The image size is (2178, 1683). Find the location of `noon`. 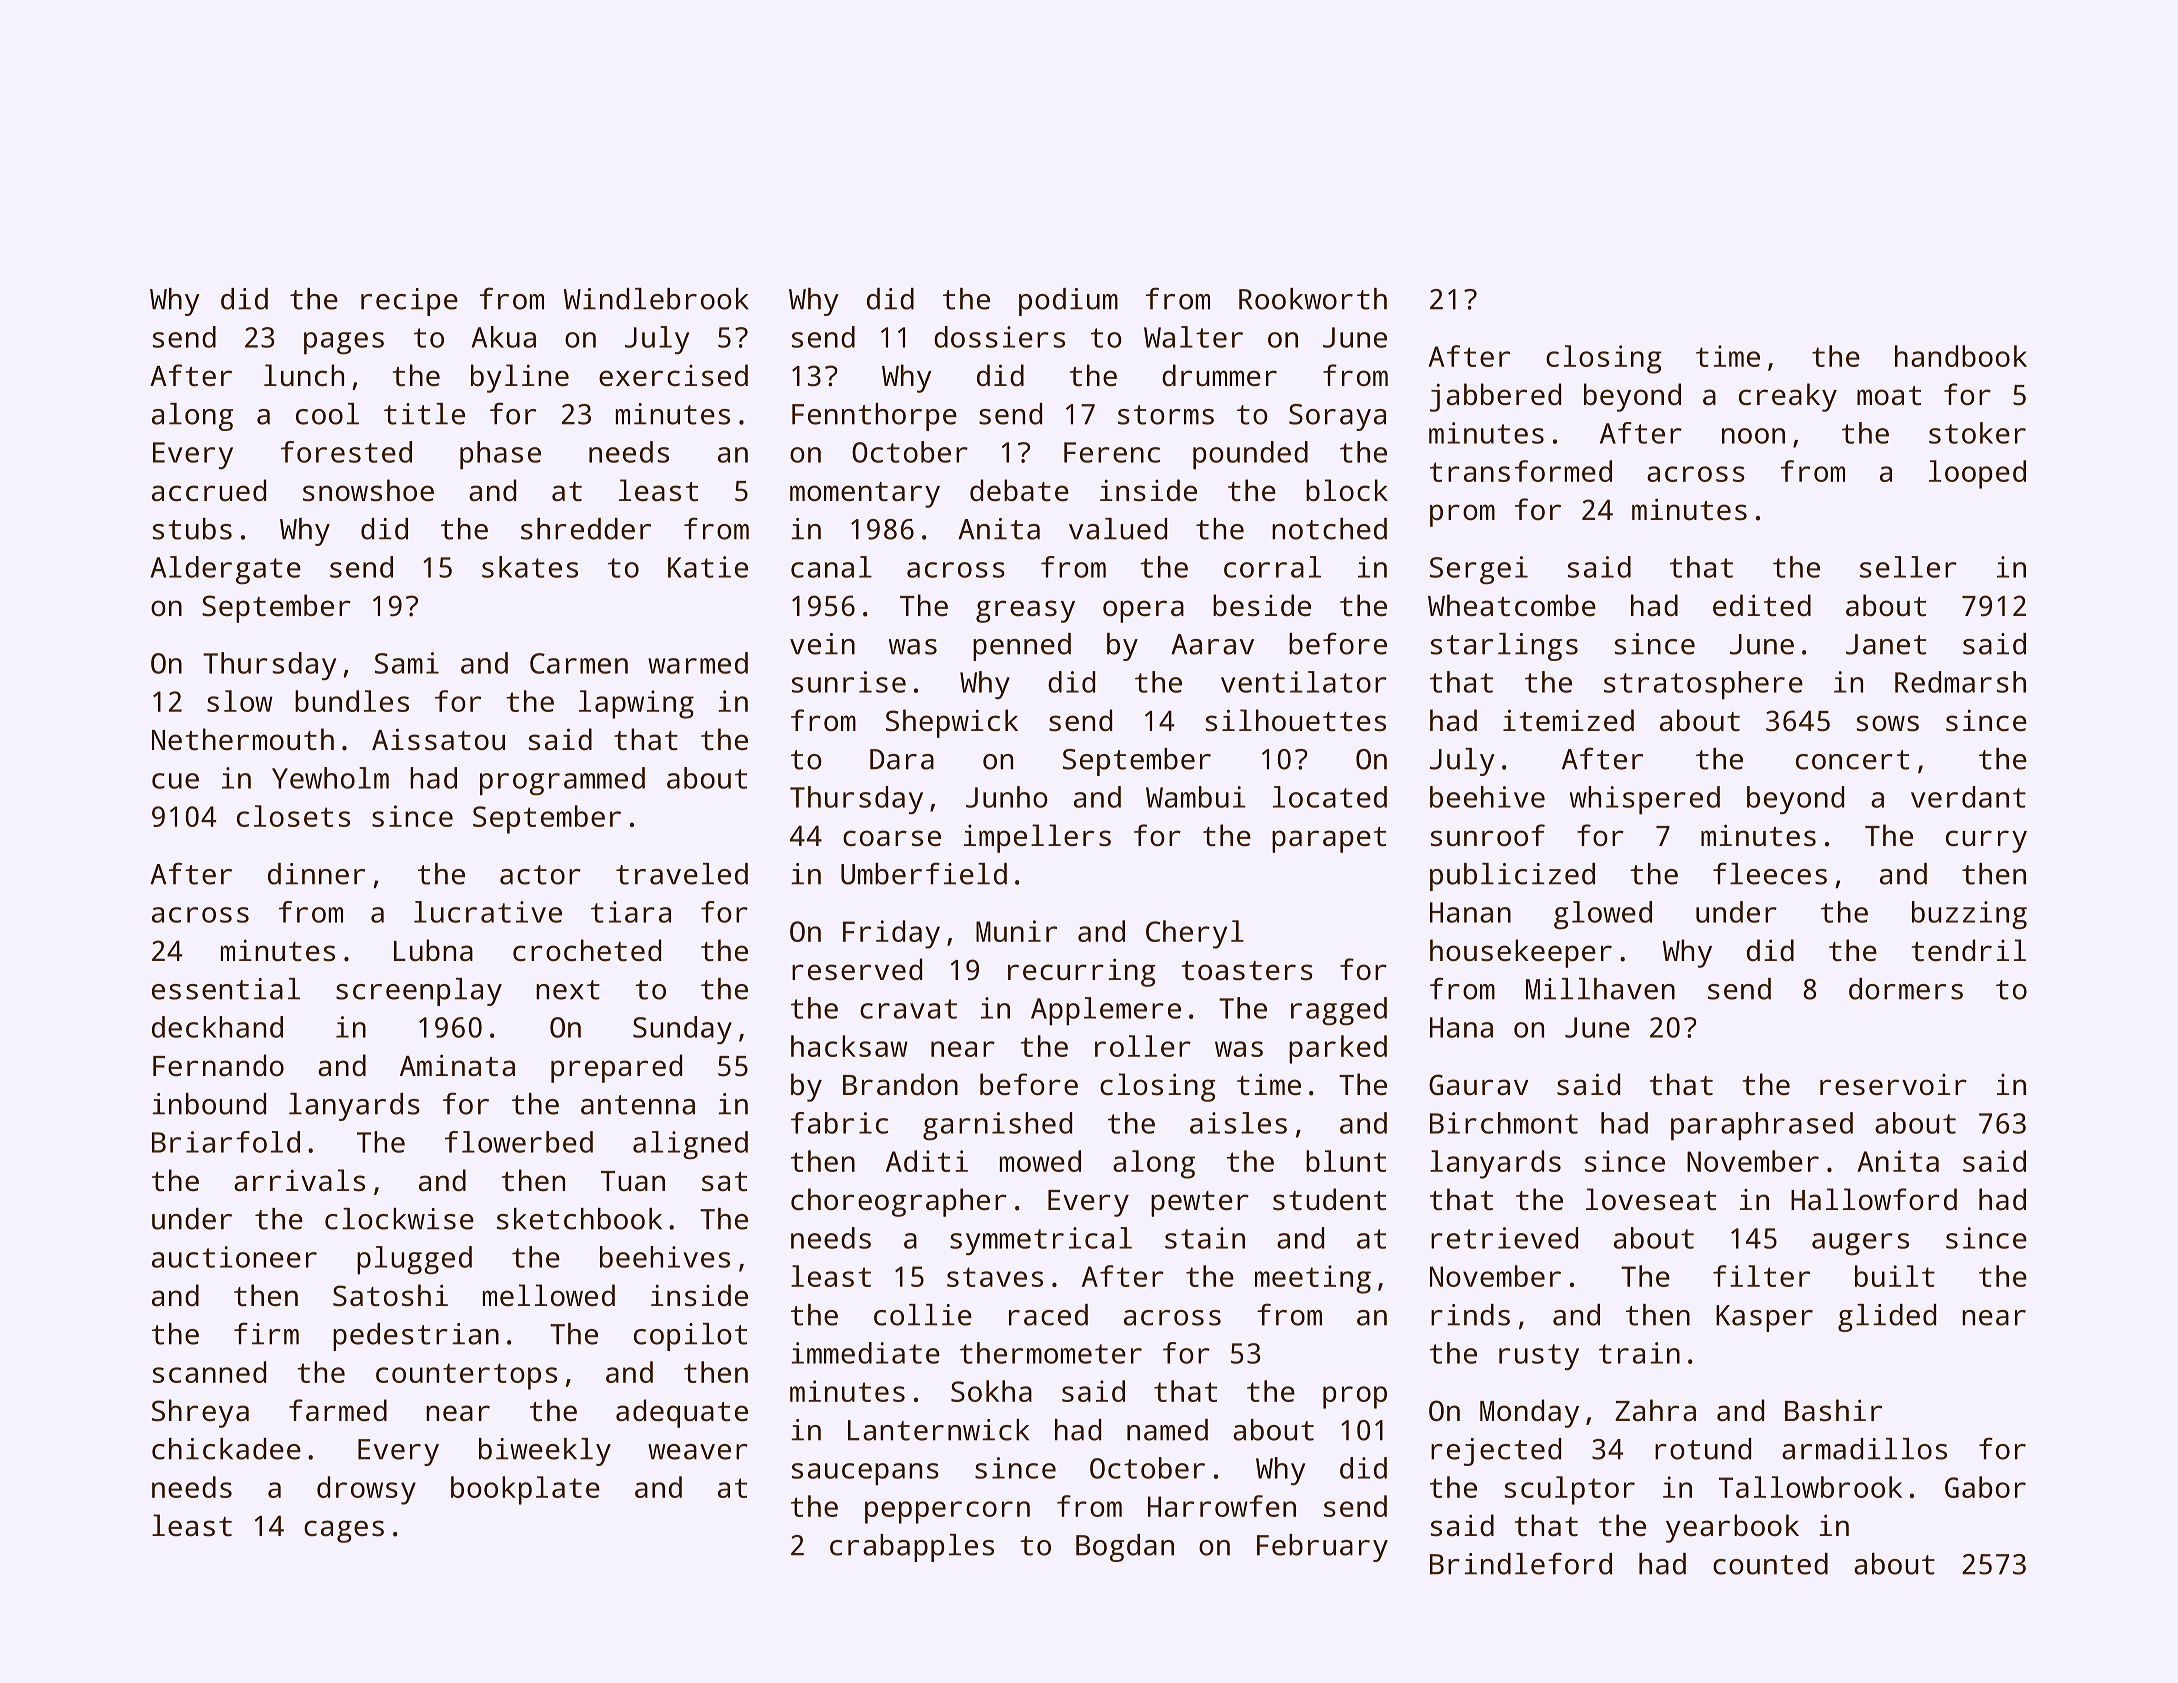

noon is located at coordinates (1753, 436).
